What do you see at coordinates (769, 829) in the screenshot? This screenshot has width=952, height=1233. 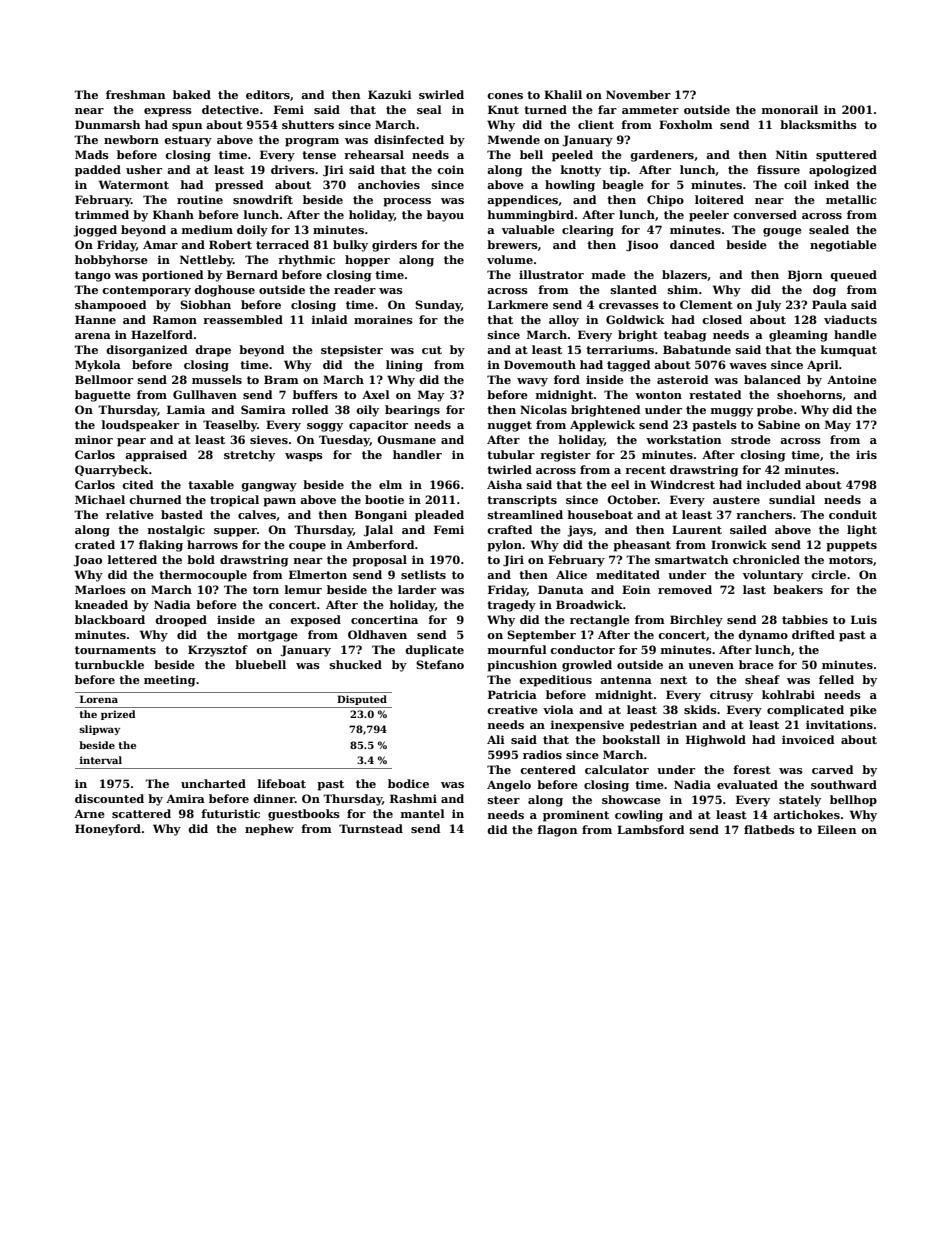 I see `flatbeds` at bounding box center [769, 829].
